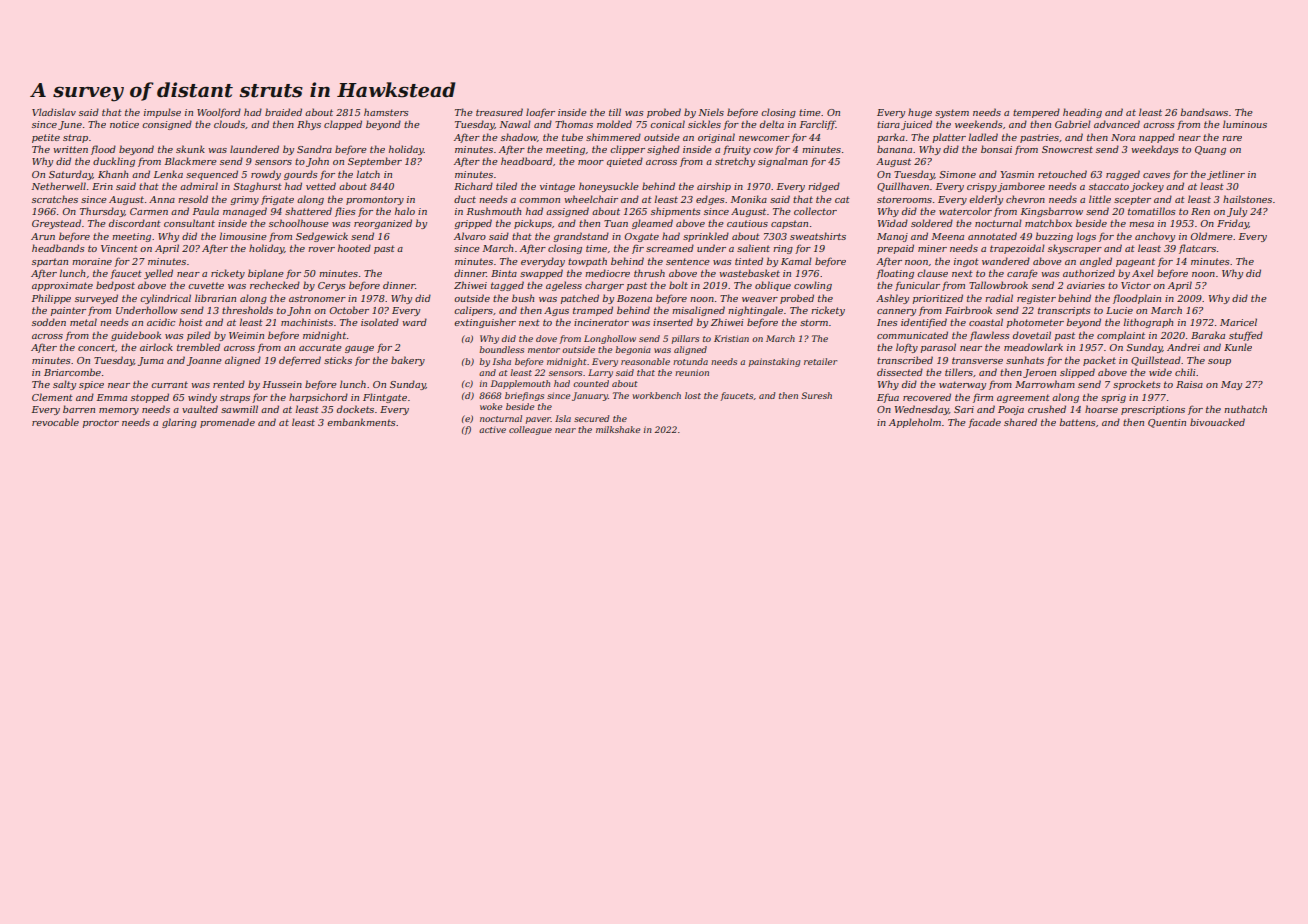 Image resolution: width=1308 pixels, height=924 pixels. What do you see at coordinates (996, 149) in the screenshot?
I see `bonsai` at bounding box center [996, 149].
